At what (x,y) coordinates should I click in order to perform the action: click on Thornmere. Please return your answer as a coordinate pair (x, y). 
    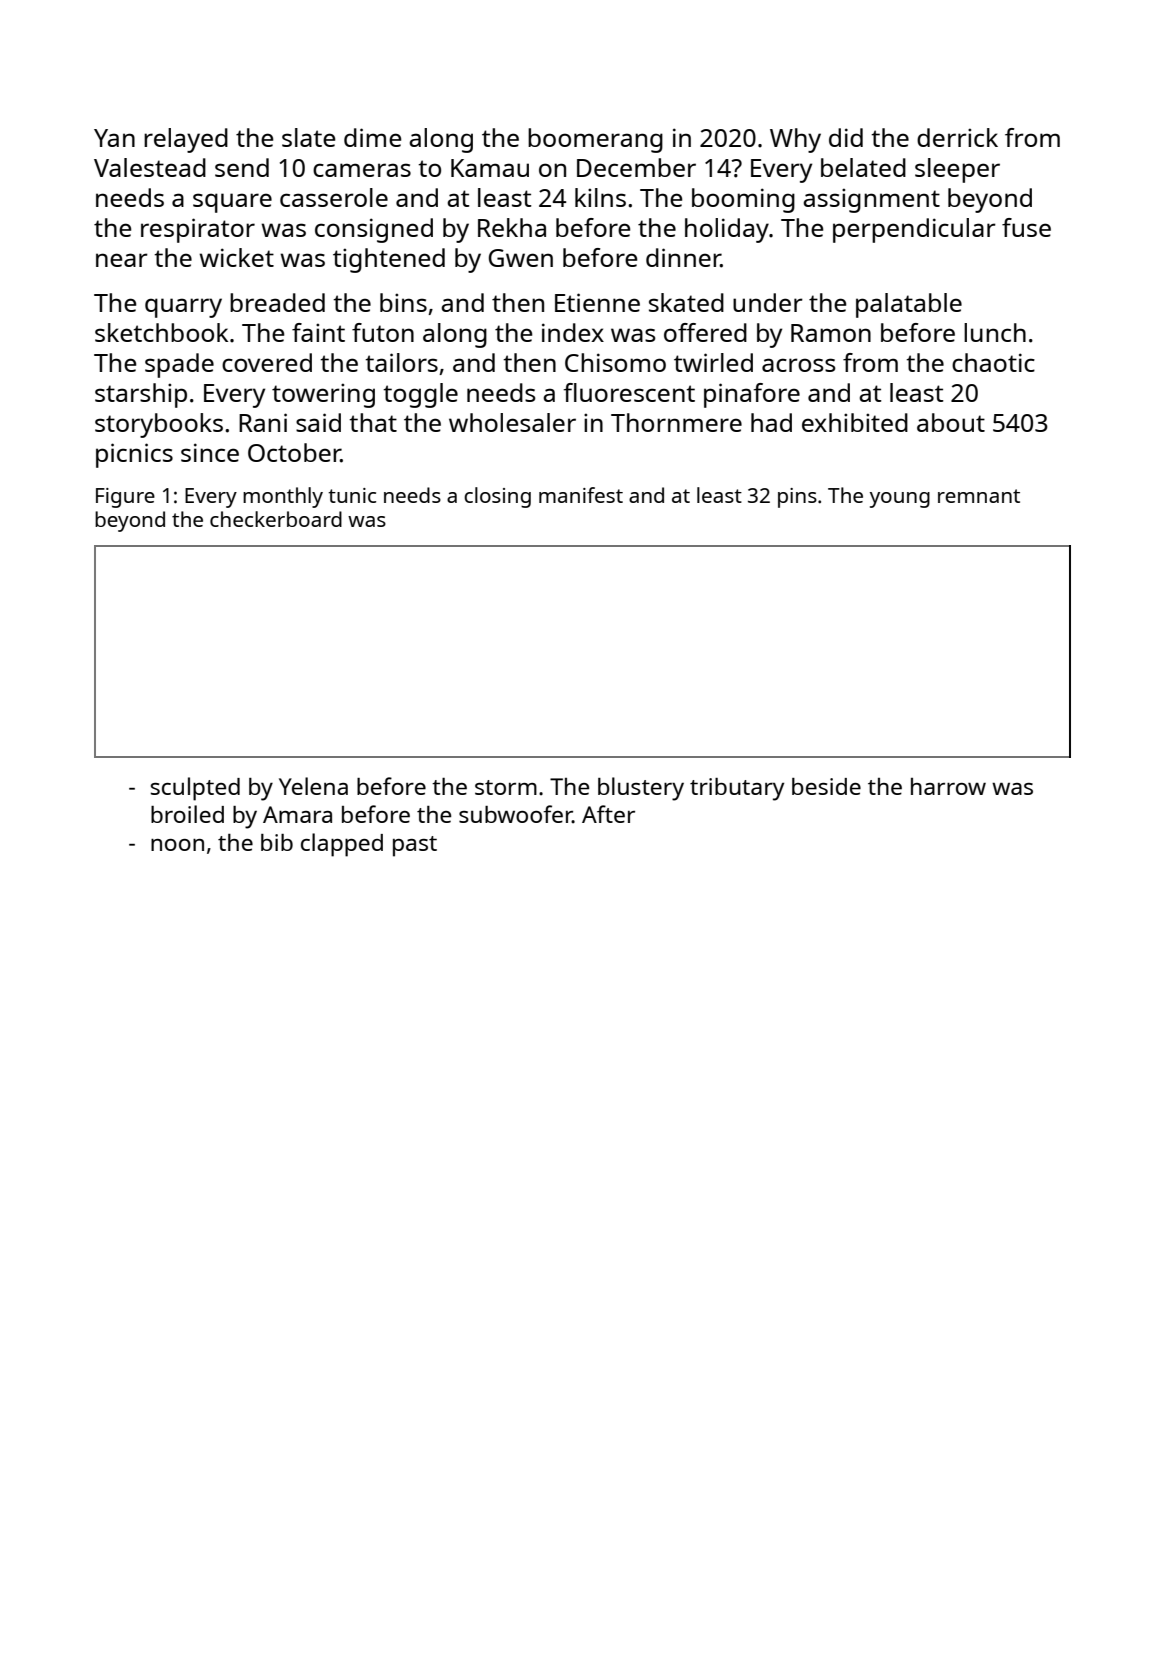
    Looking at the image, I should click on (676, 422).
